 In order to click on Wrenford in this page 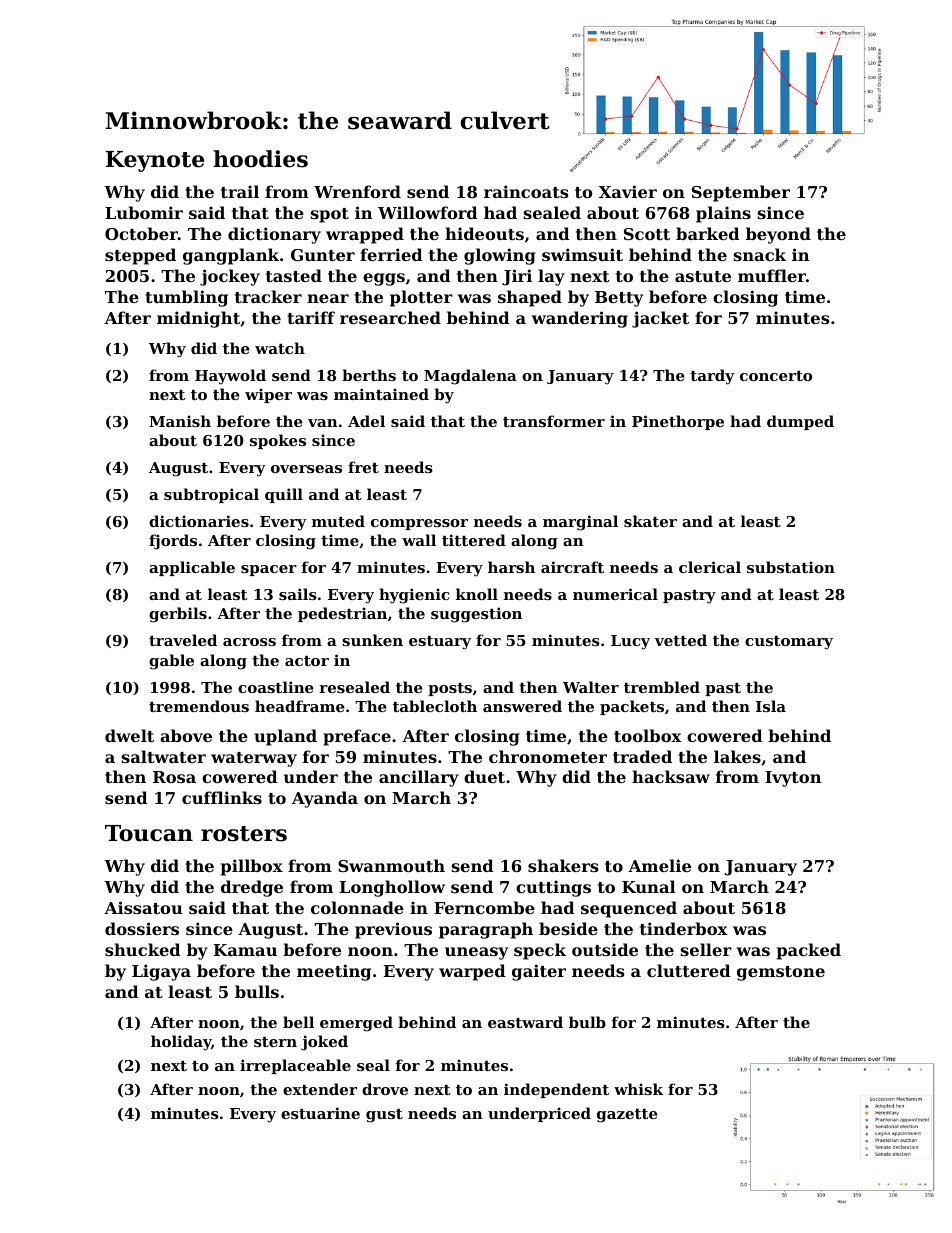, I will do `click(357, 191)`.
